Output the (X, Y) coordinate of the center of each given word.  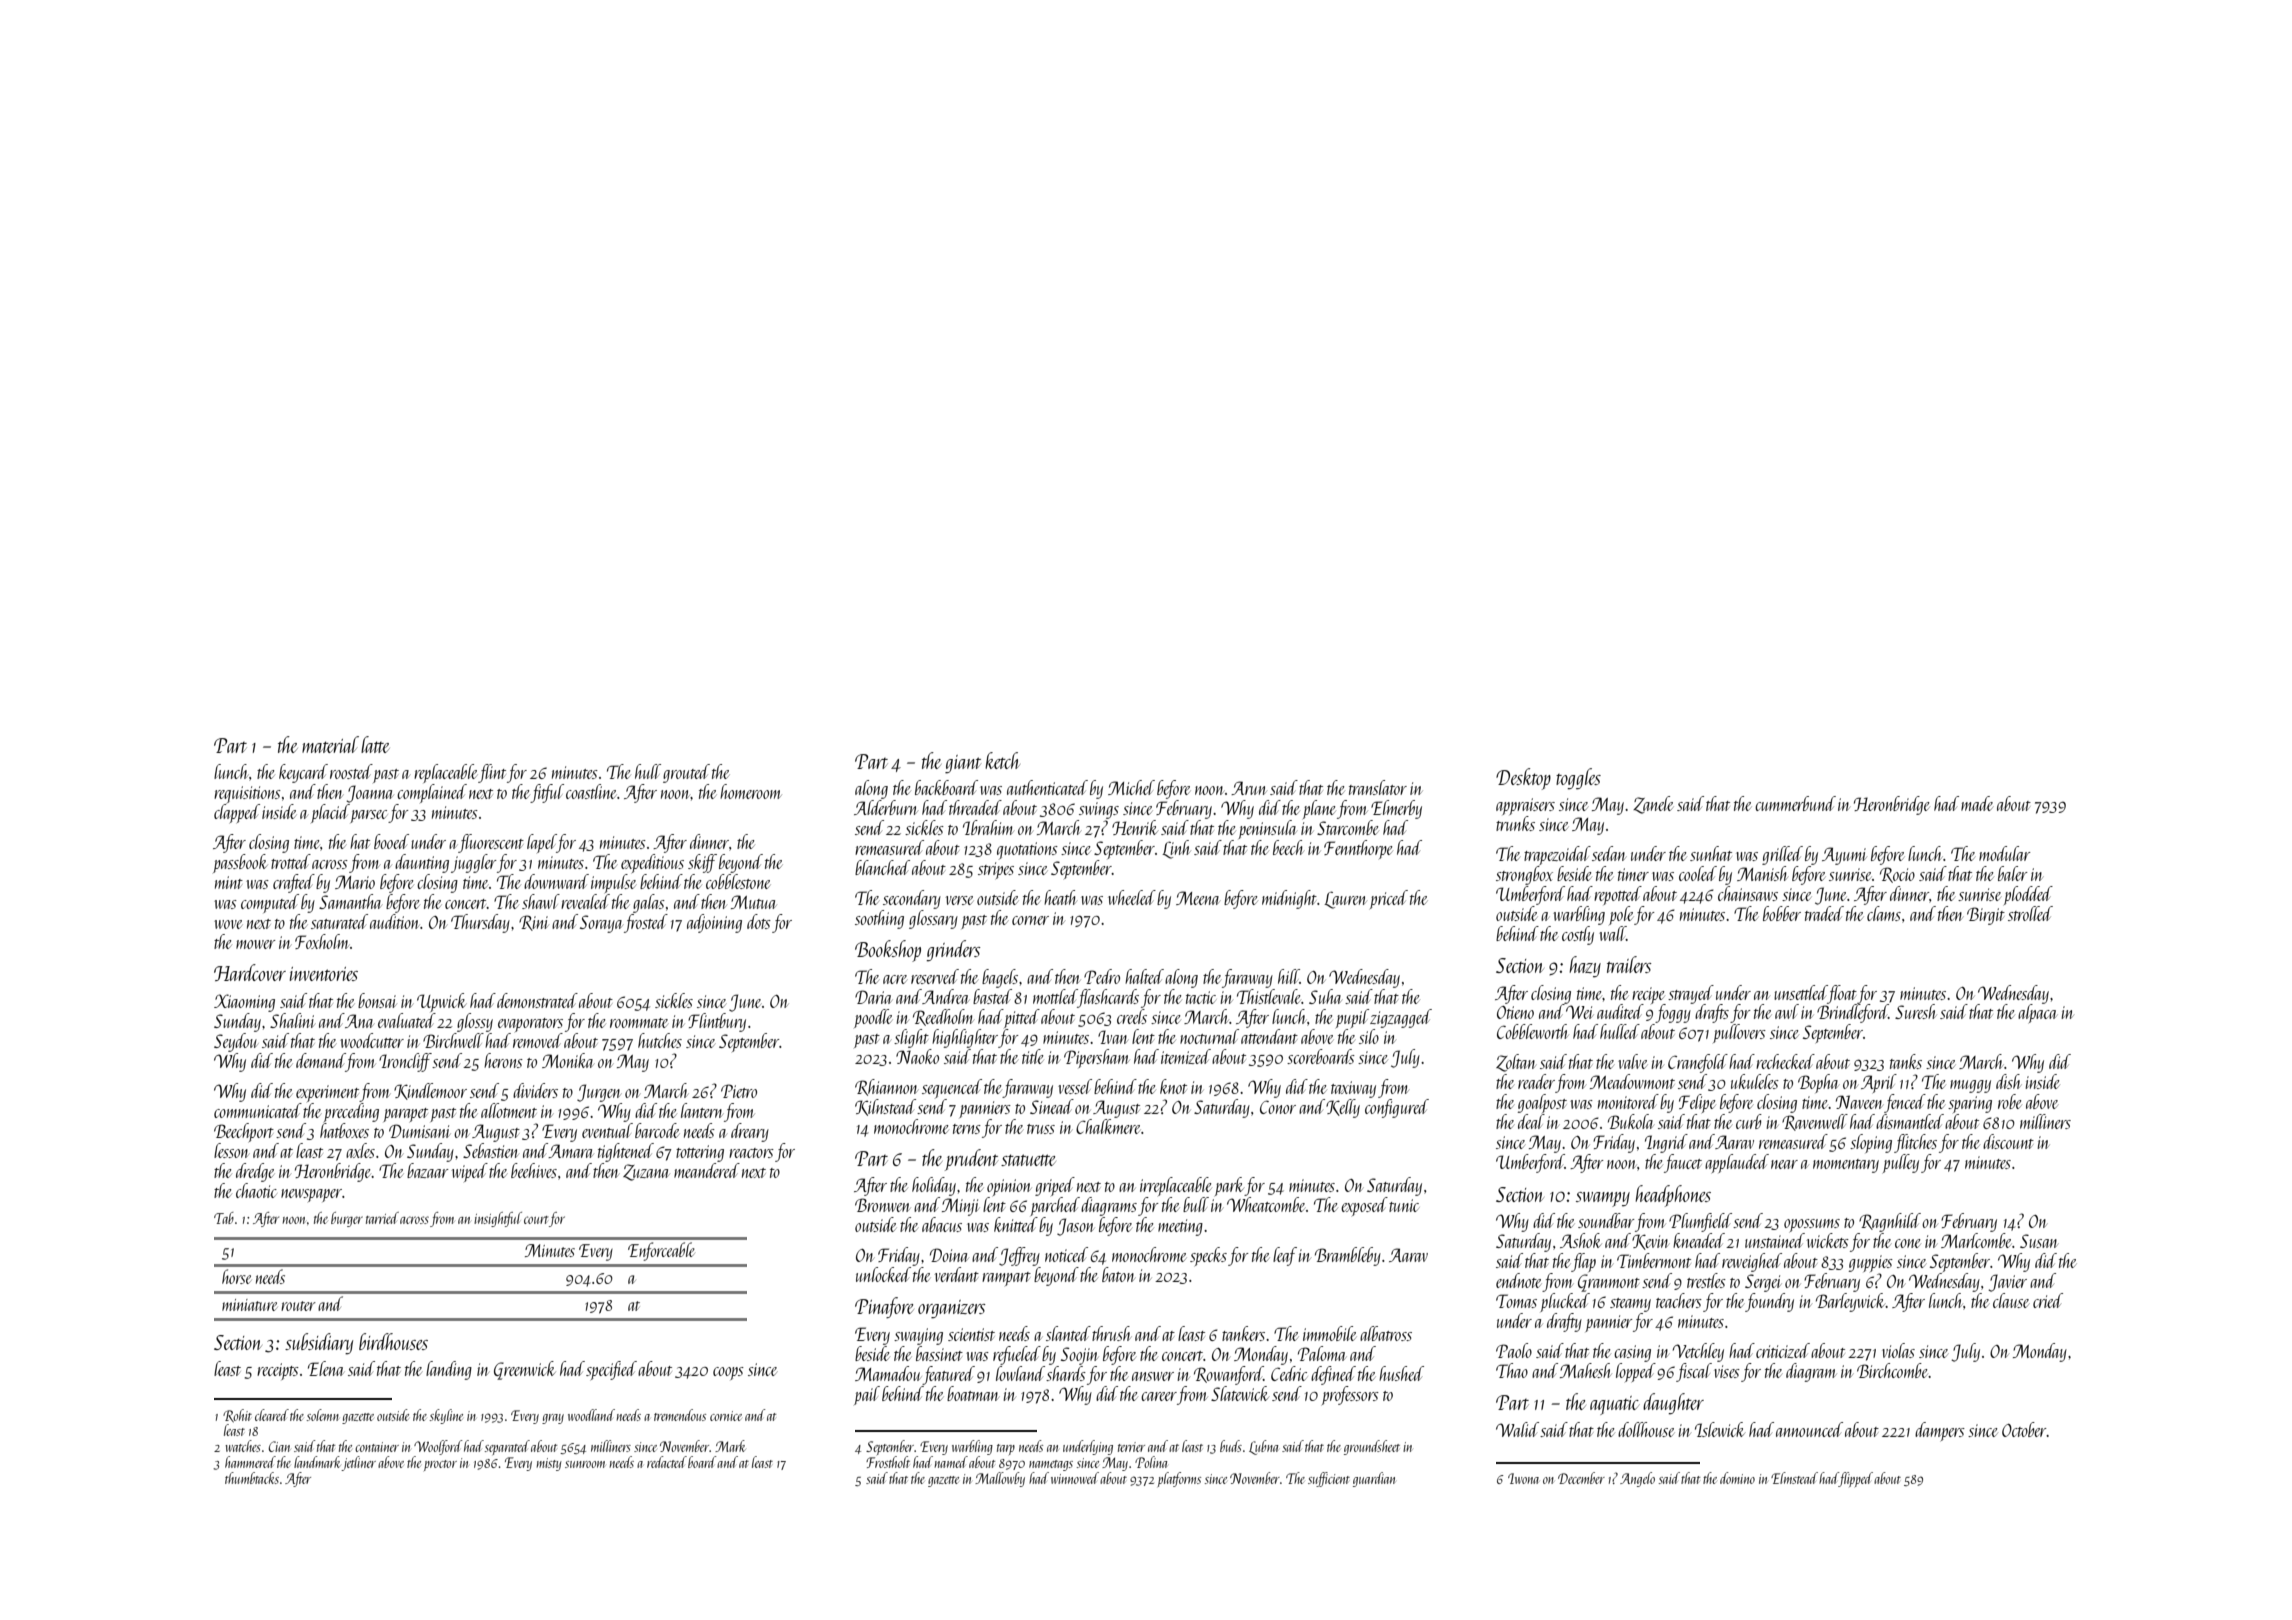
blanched (882, 867)
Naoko (917, 1056)
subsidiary (319, 1344)
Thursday (480, 923)
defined (1333, 1375)
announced (1809, 1429)
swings (1099, 810)
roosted (351, 771)
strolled (2030, 913)
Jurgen (598, 1093)
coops (728, 1373)
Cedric (1289, 1373)
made (1977, 803)
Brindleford (1853, 1013)
